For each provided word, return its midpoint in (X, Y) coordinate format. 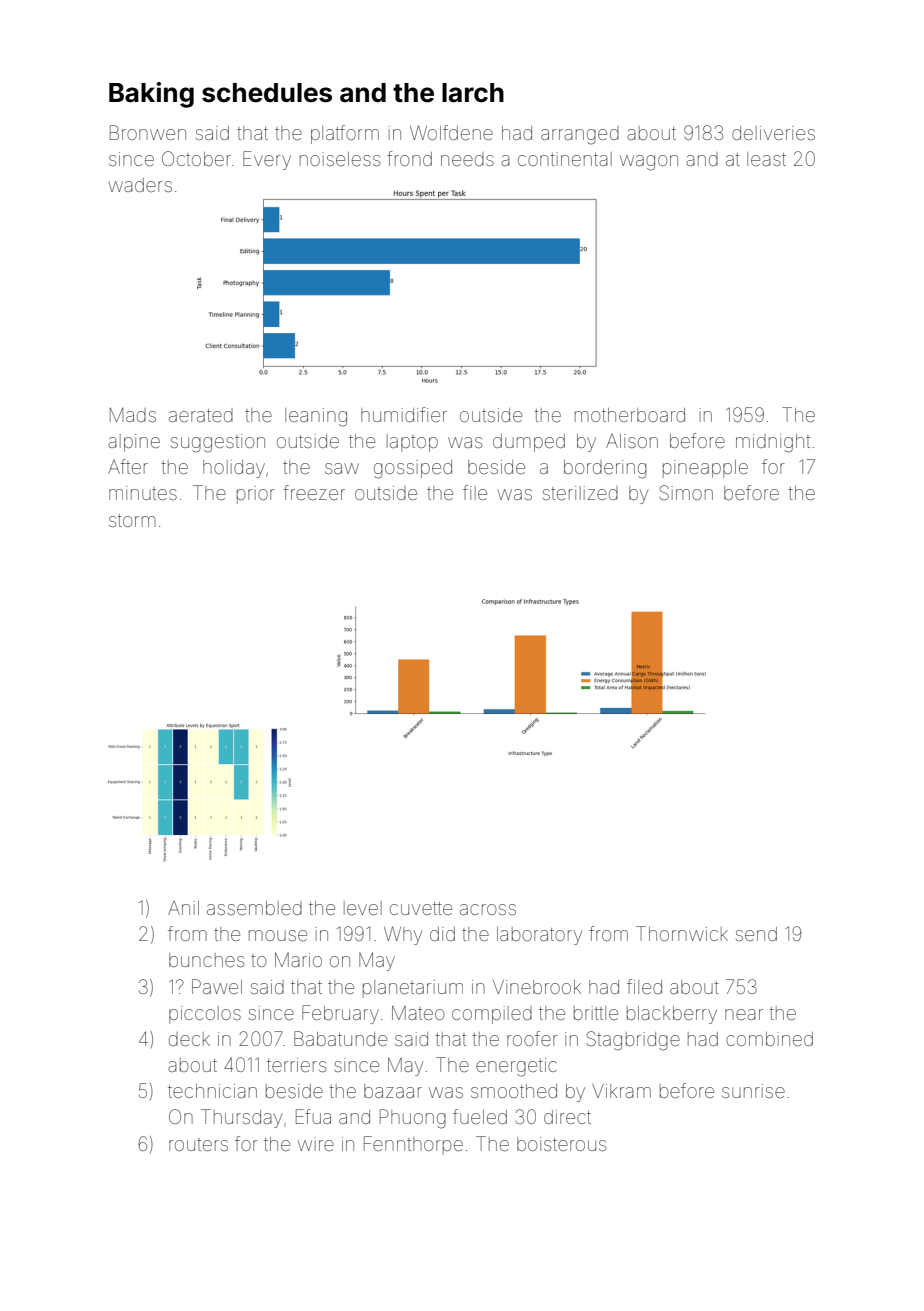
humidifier (404, 414)
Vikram (621, 1091)
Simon (686, 492)
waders (140, 185)
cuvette (421, 908)
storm (132, 520)
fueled (480, 1116)
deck (189, 1039)
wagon (649, 163)
